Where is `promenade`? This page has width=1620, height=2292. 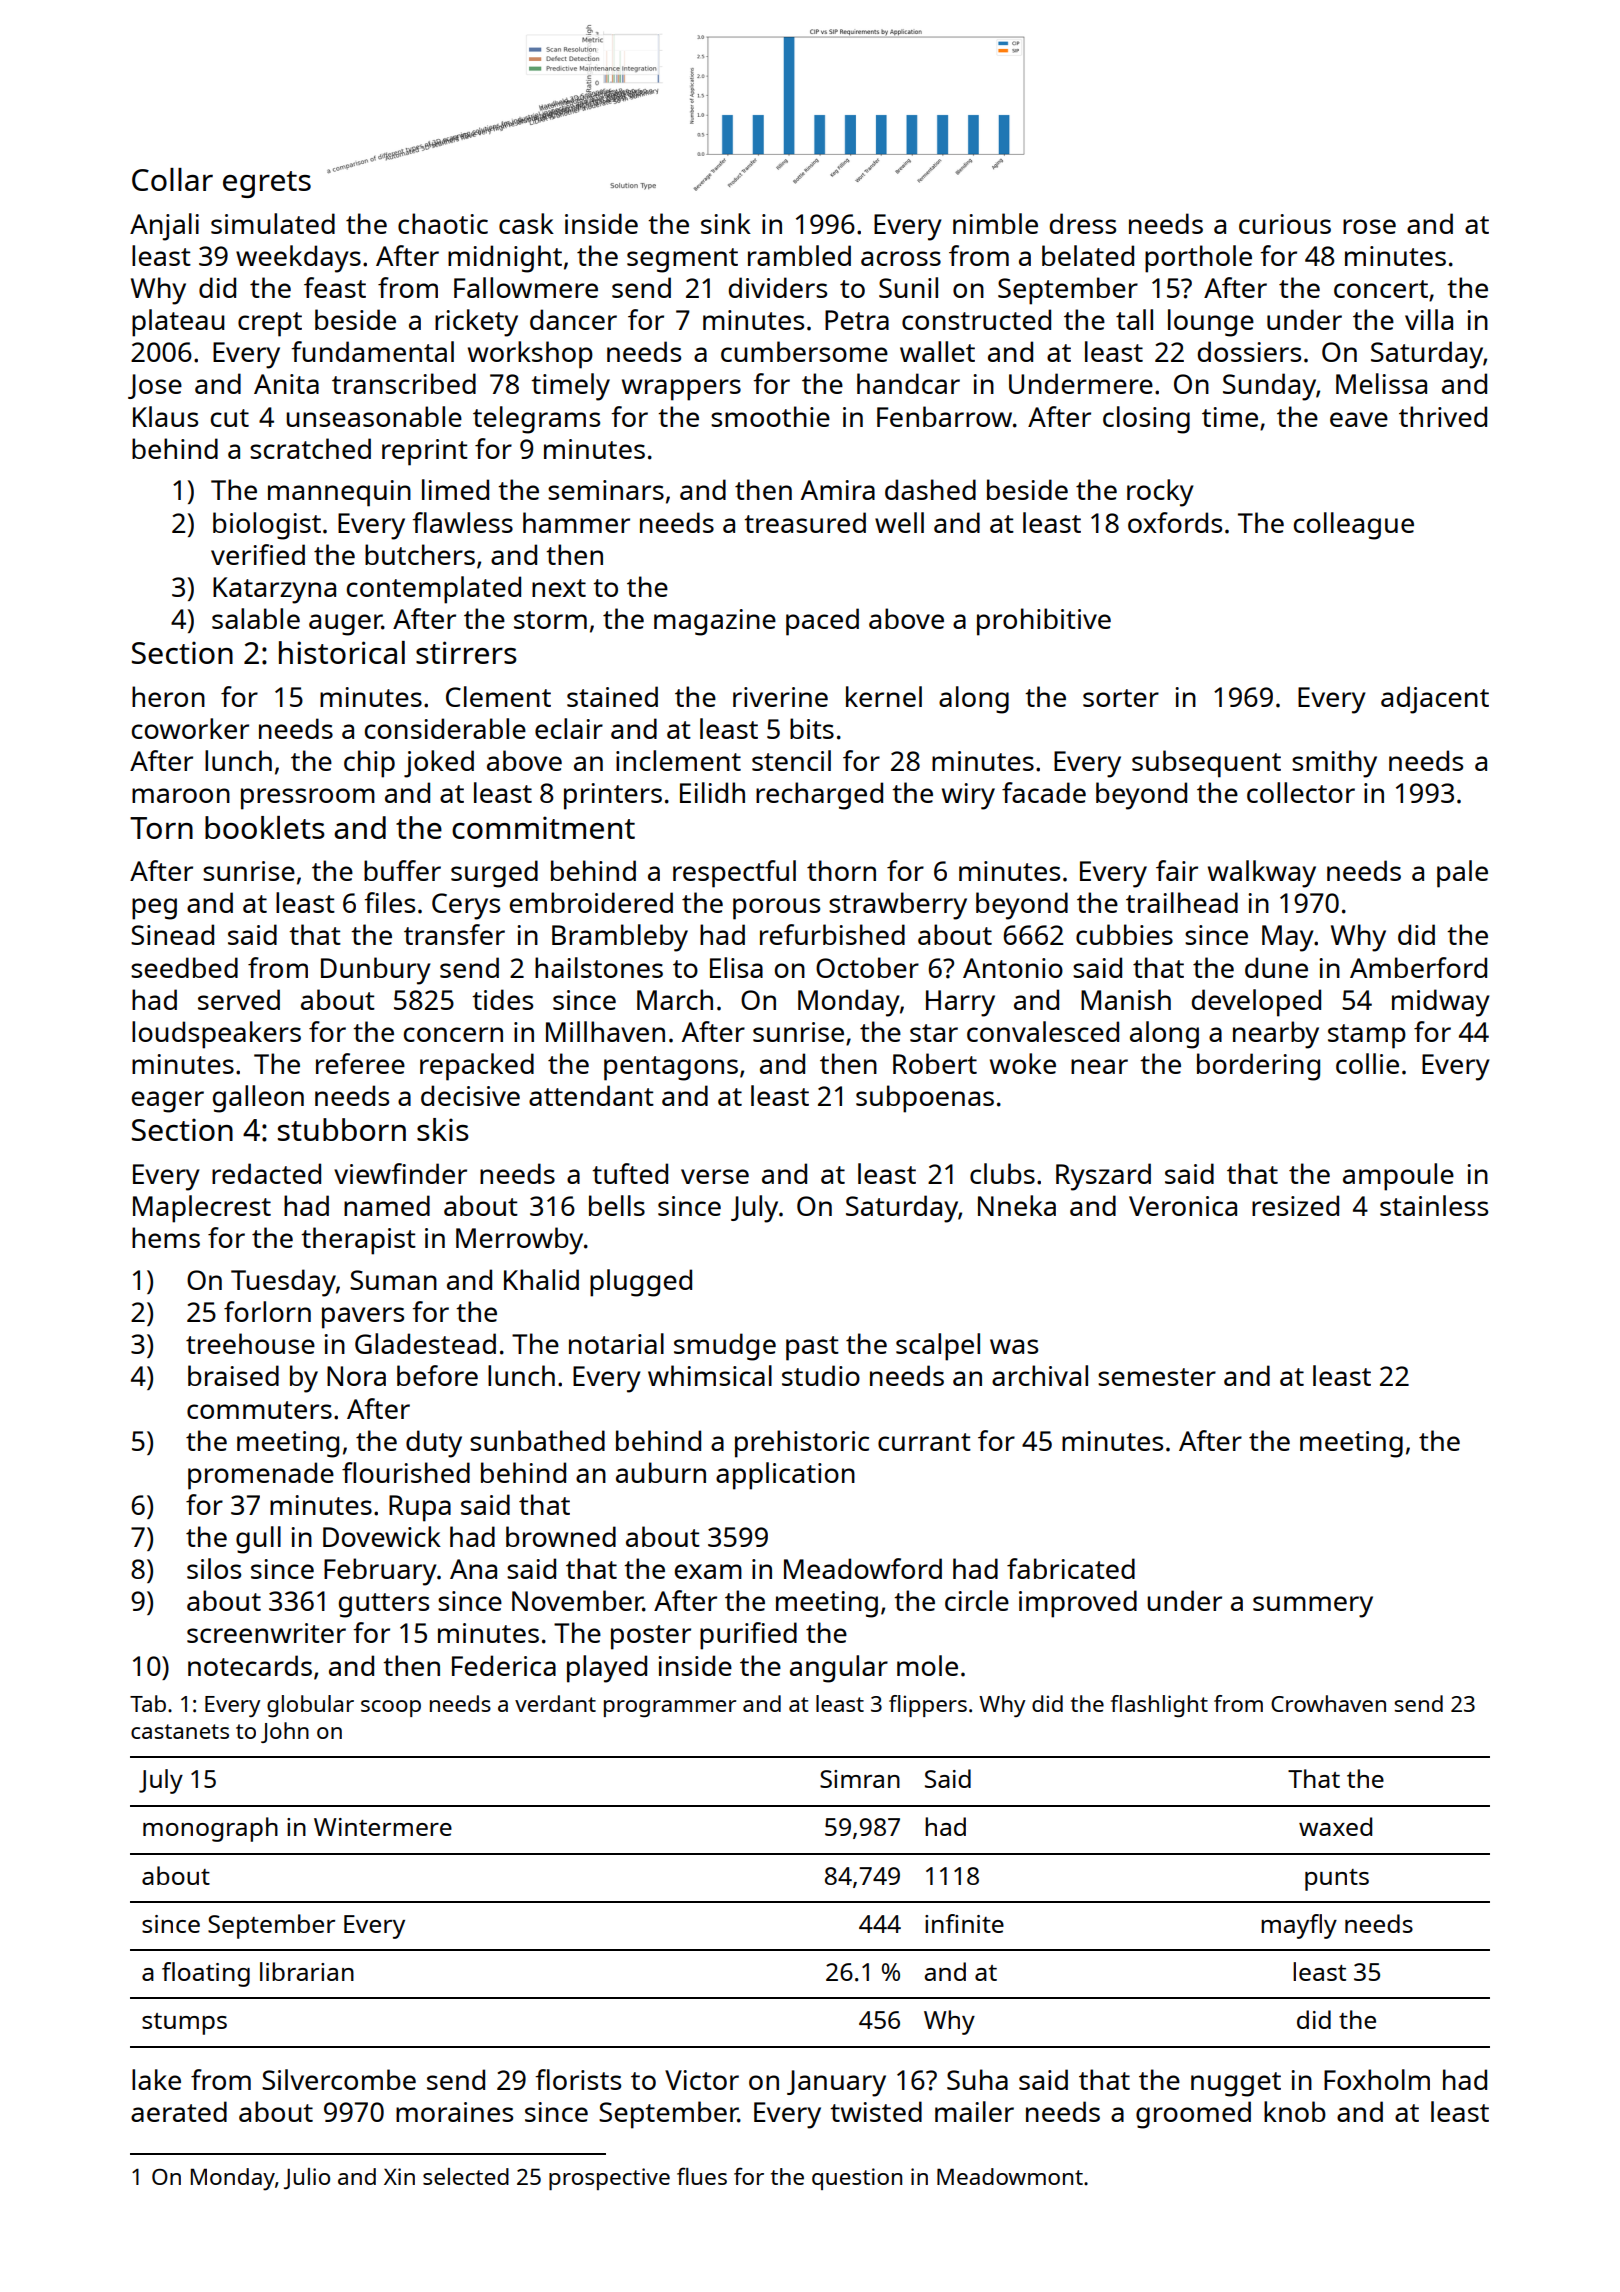
promenade is located at coordinates (261, 1476).
